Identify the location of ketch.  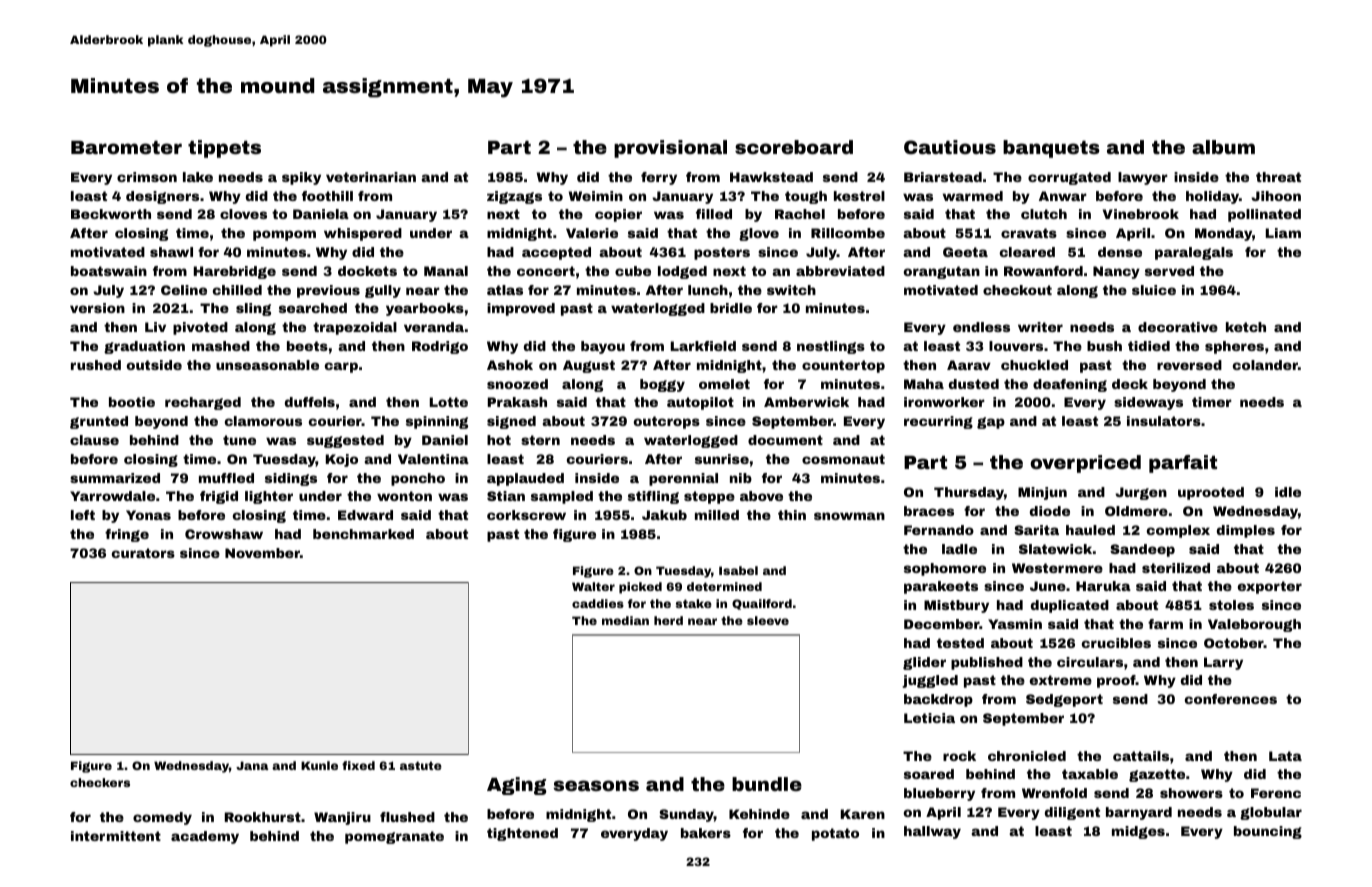
(1246, 327).
